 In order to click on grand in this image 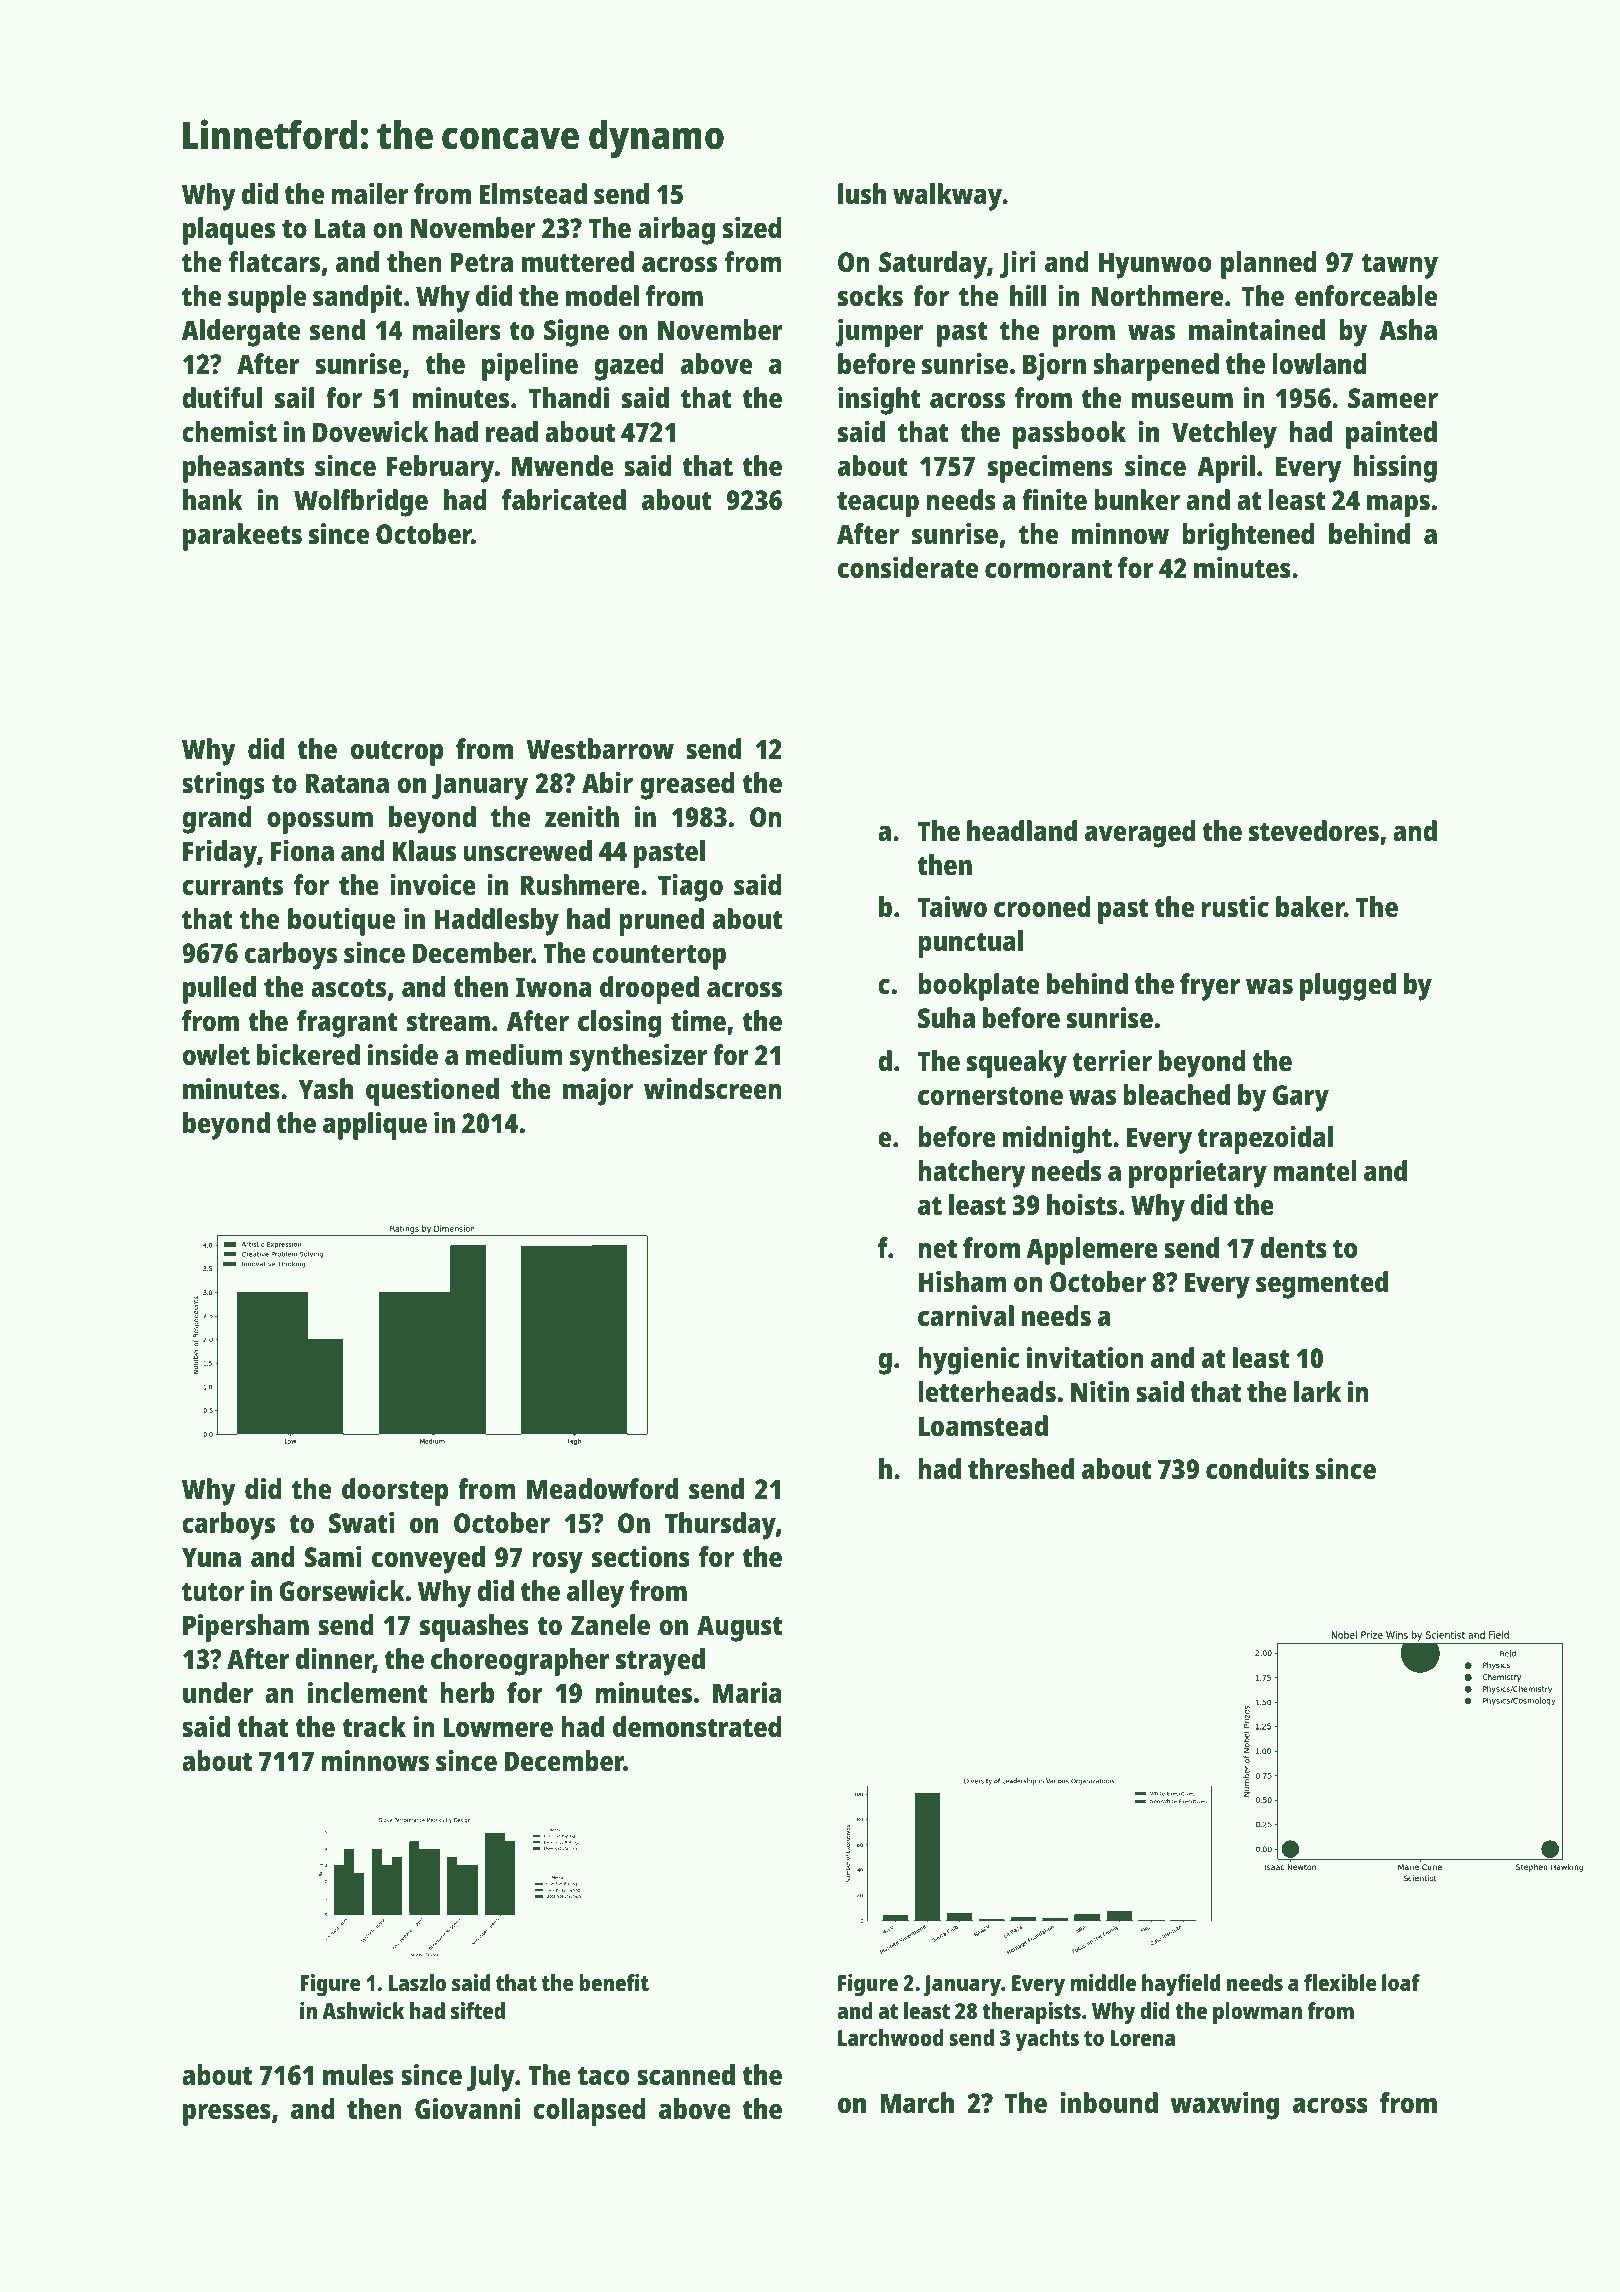, I will do `click(217, 820)`.
